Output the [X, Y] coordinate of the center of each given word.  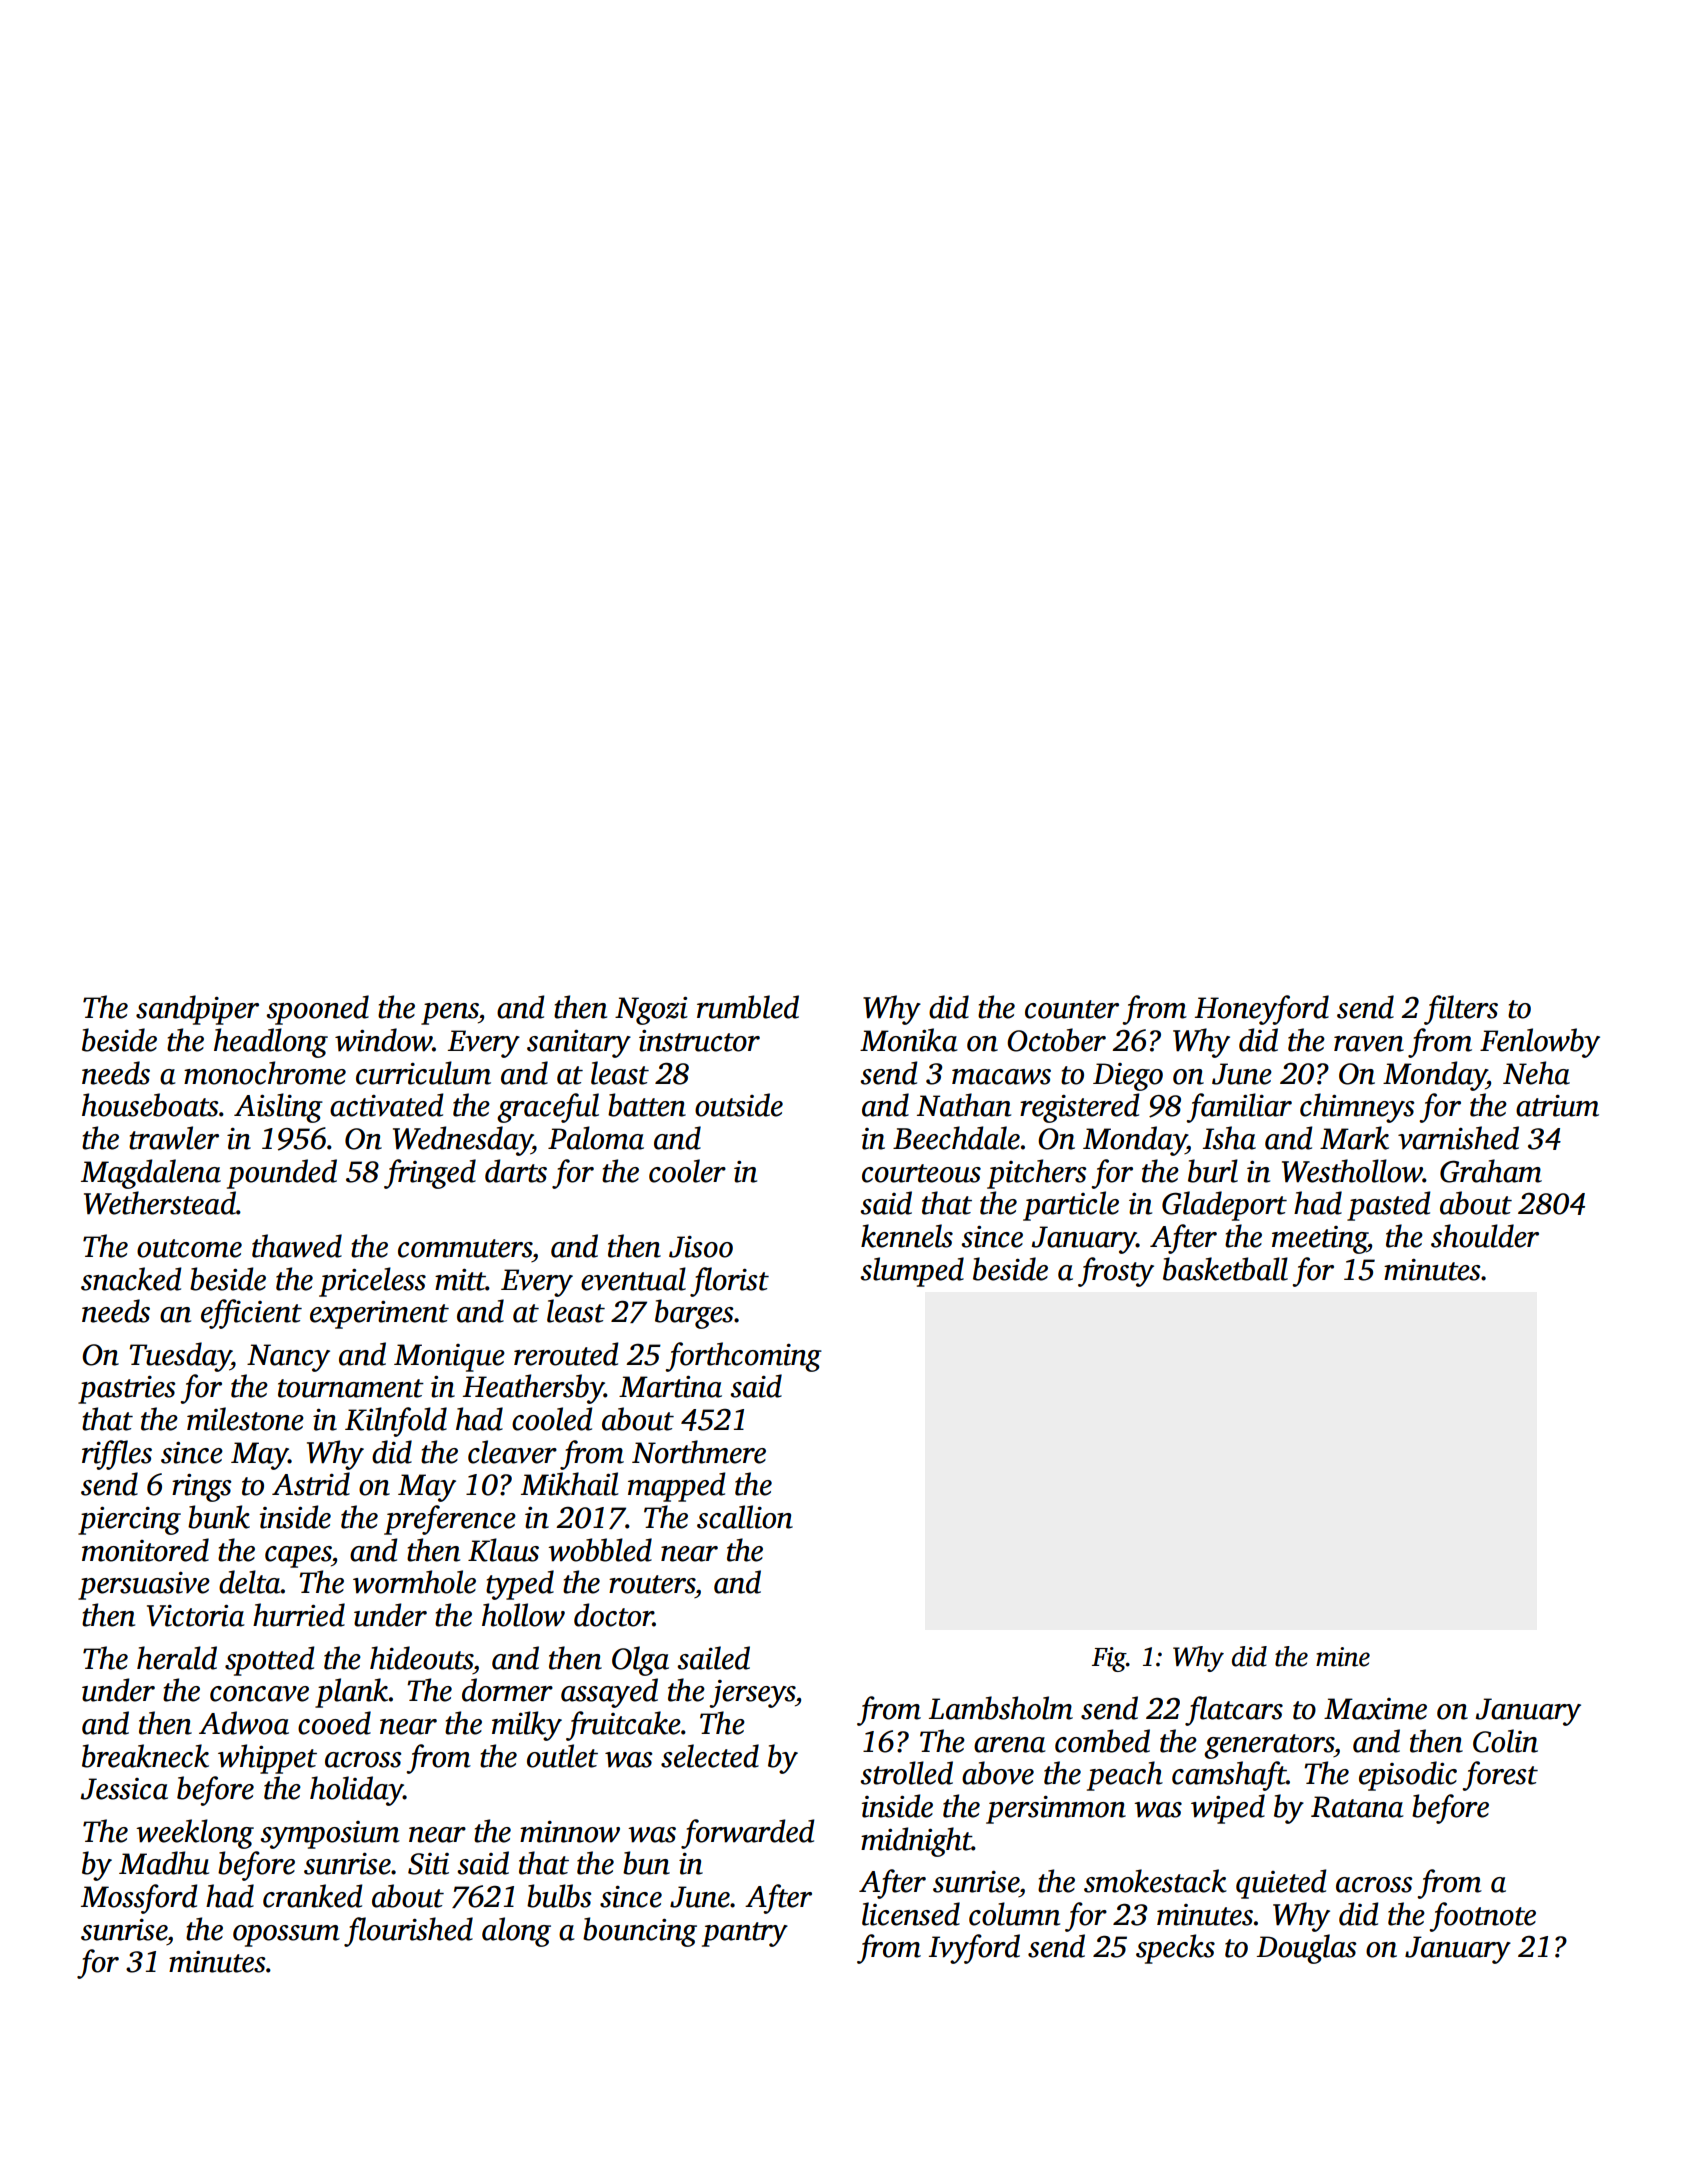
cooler [687, 1171]
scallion [745, 1517]
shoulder [1485, 1236]
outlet [562, 1756]
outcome [189, 1248]
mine [1343, 1657]
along [516, 1932]
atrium [1557, 1106]
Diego [1128, 1077]
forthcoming [743, 1357]
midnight [916, 1842]
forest [1500, 1776]
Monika [908, 1040]
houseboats [150, 1105]
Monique [449, 1358]
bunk [219, 1517]
